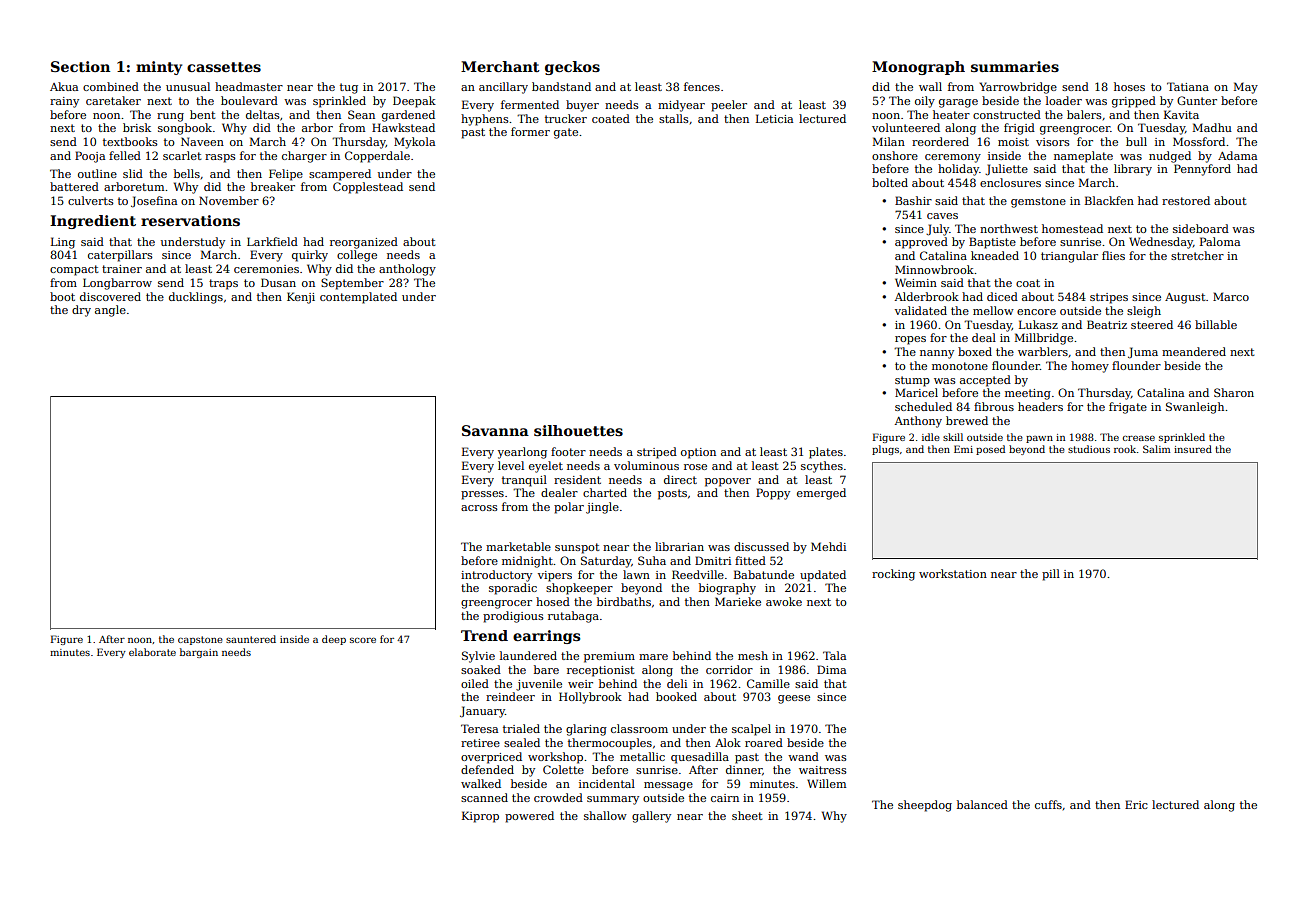 The height and width of the screenshot is (924, 1308). What do you see at coordinates (1084, 114) in the screenshot?
I see `balers` at bounding box center [1084, 114].
